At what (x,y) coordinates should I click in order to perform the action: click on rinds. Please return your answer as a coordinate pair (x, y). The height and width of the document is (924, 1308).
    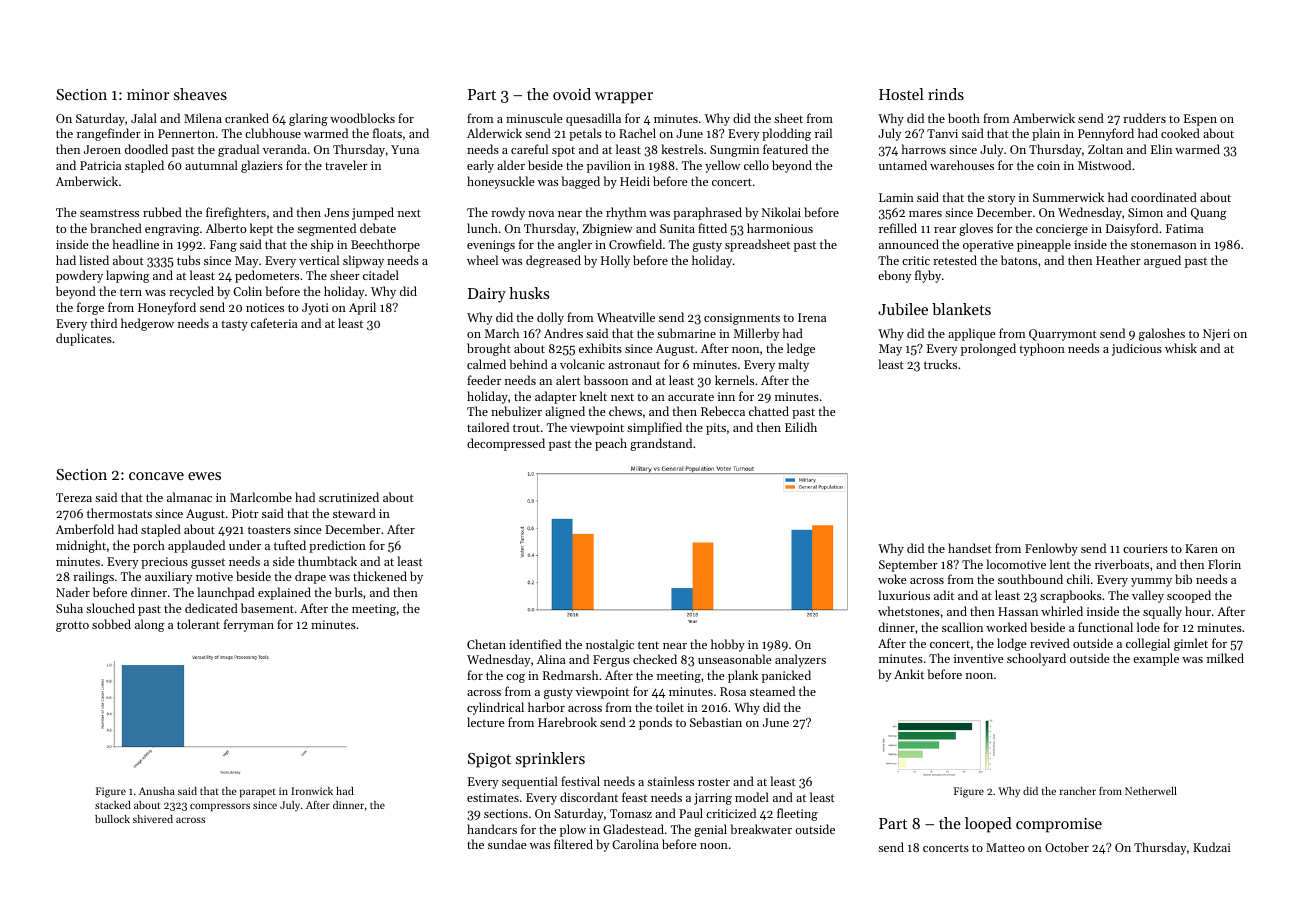
    Looking at the image, I should click on (946, 94).
